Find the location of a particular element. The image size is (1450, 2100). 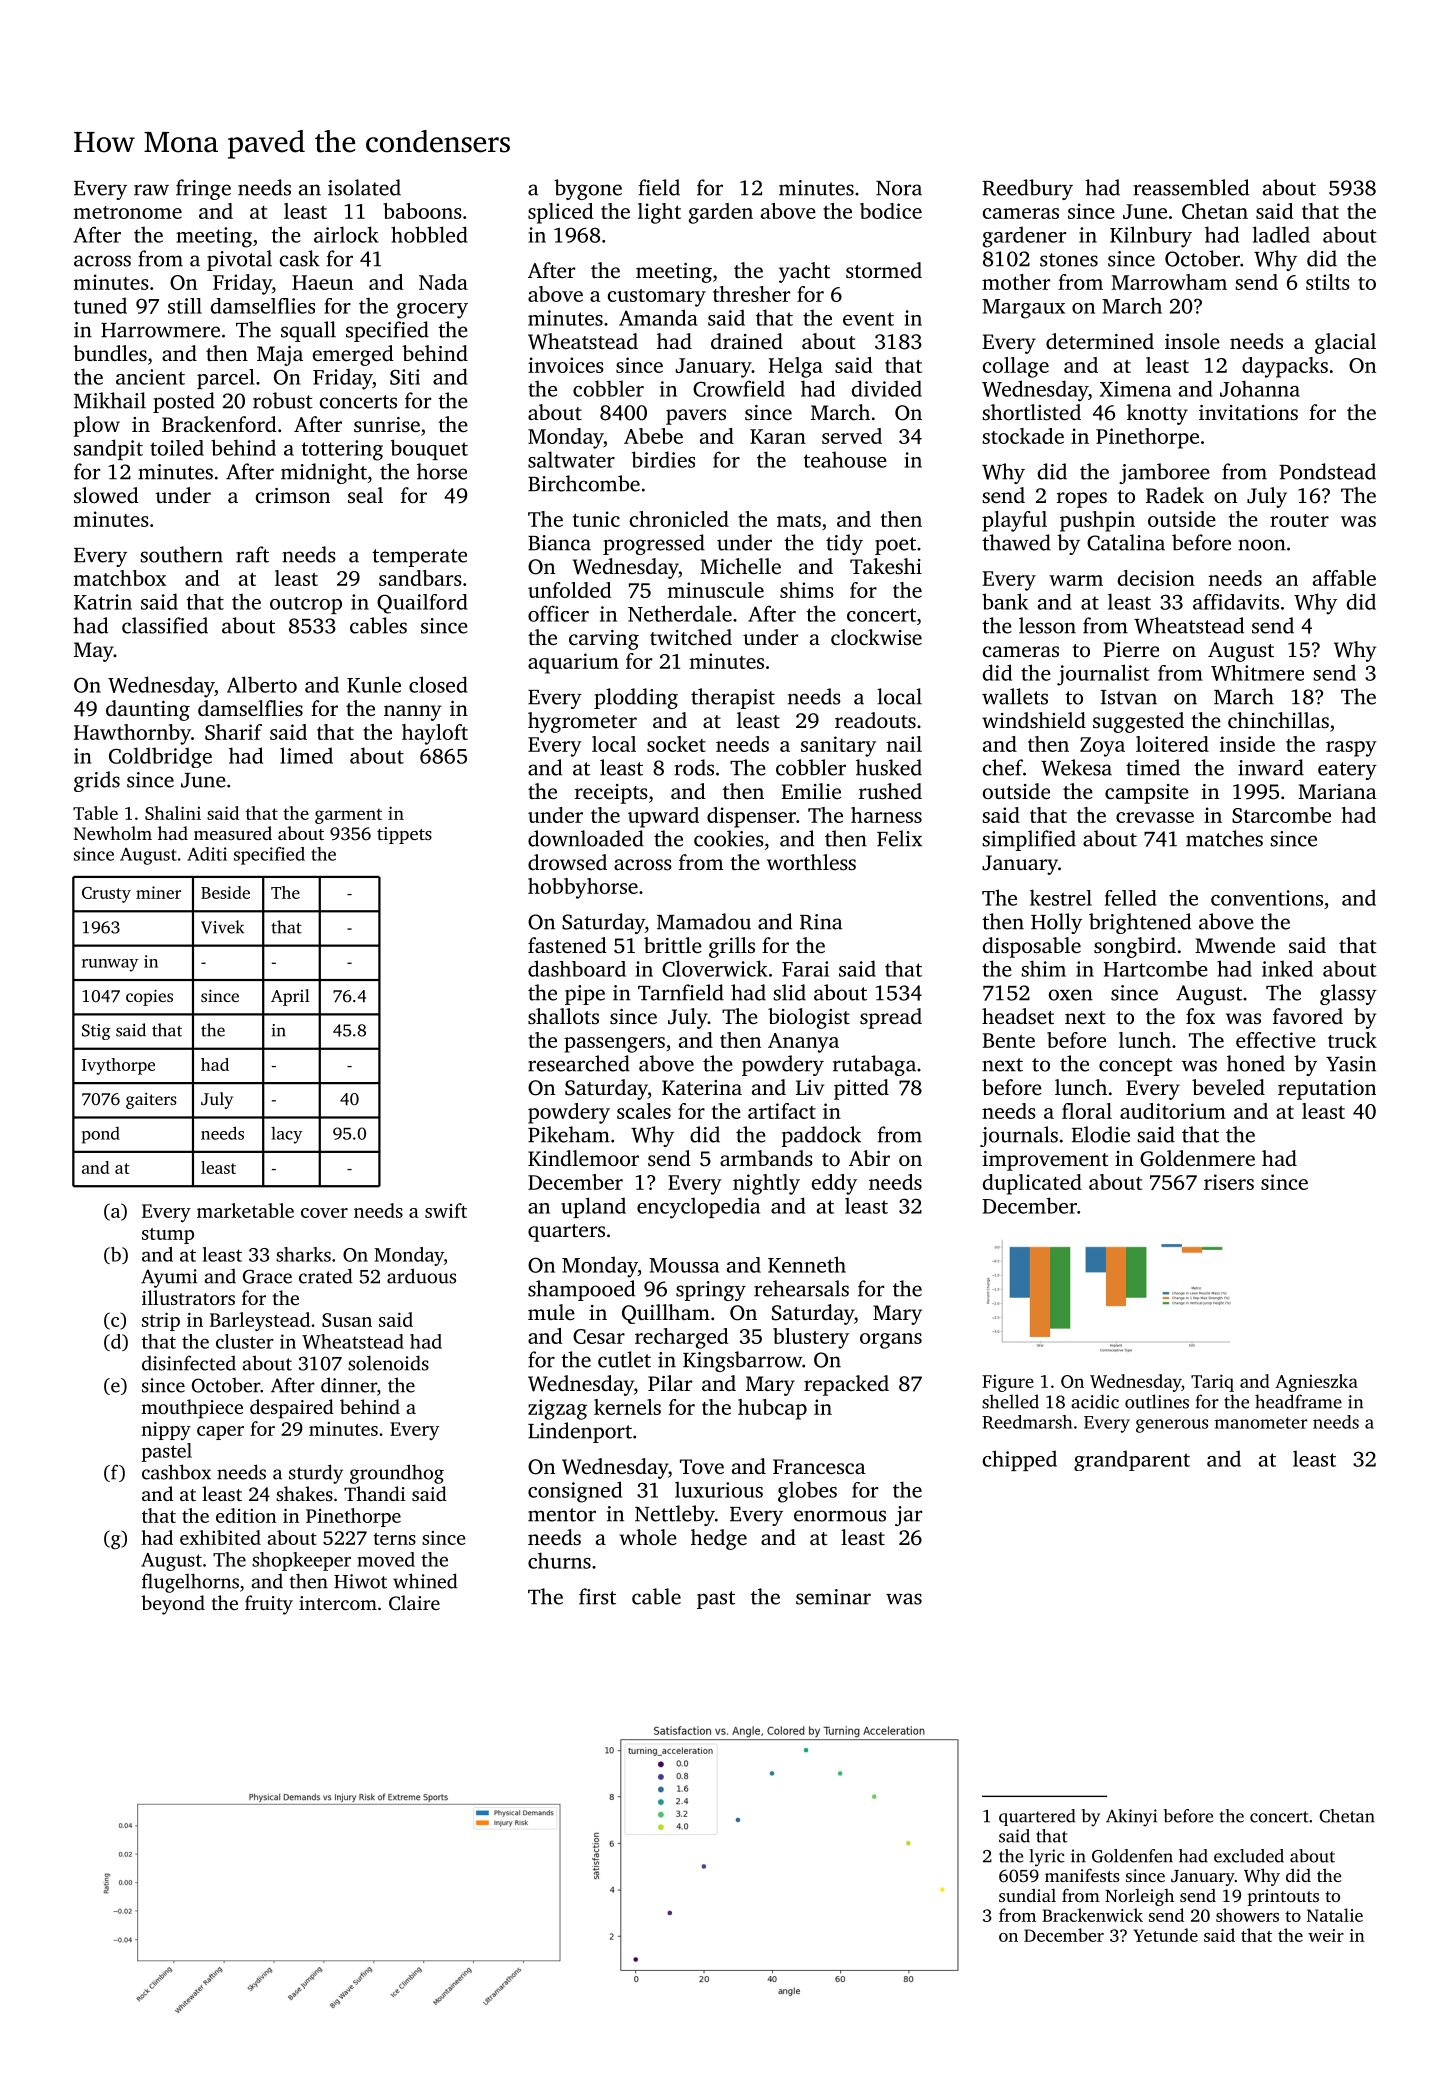

Hartcombe is located at coordinates (1155, 969).
